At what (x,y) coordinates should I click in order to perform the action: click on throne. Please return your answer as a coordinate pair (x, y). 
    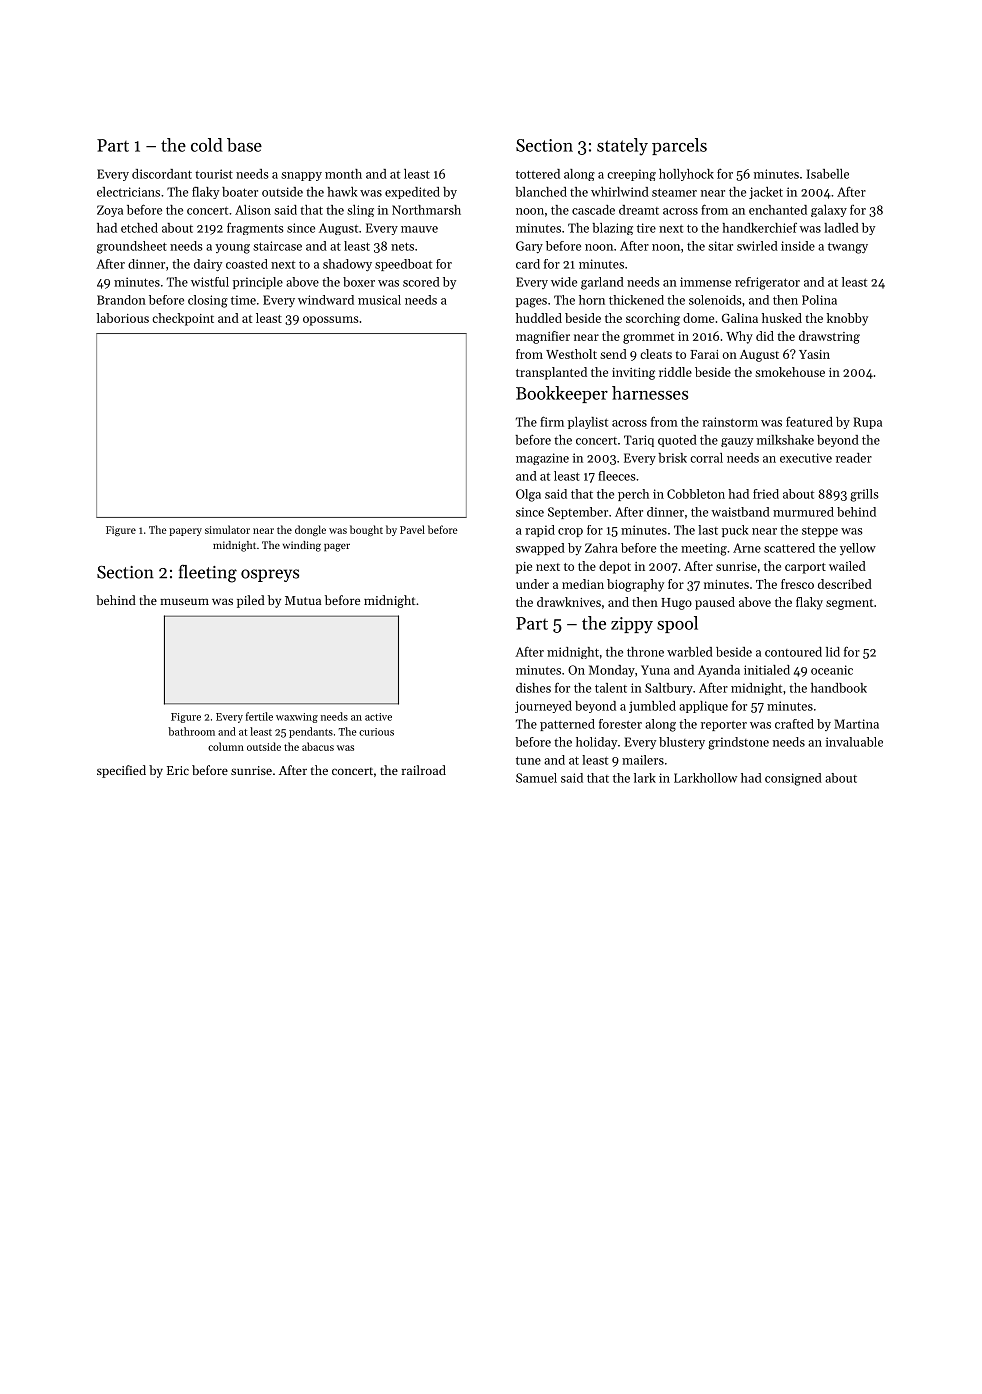
    Looking at the image, I should click on (645, 652).
